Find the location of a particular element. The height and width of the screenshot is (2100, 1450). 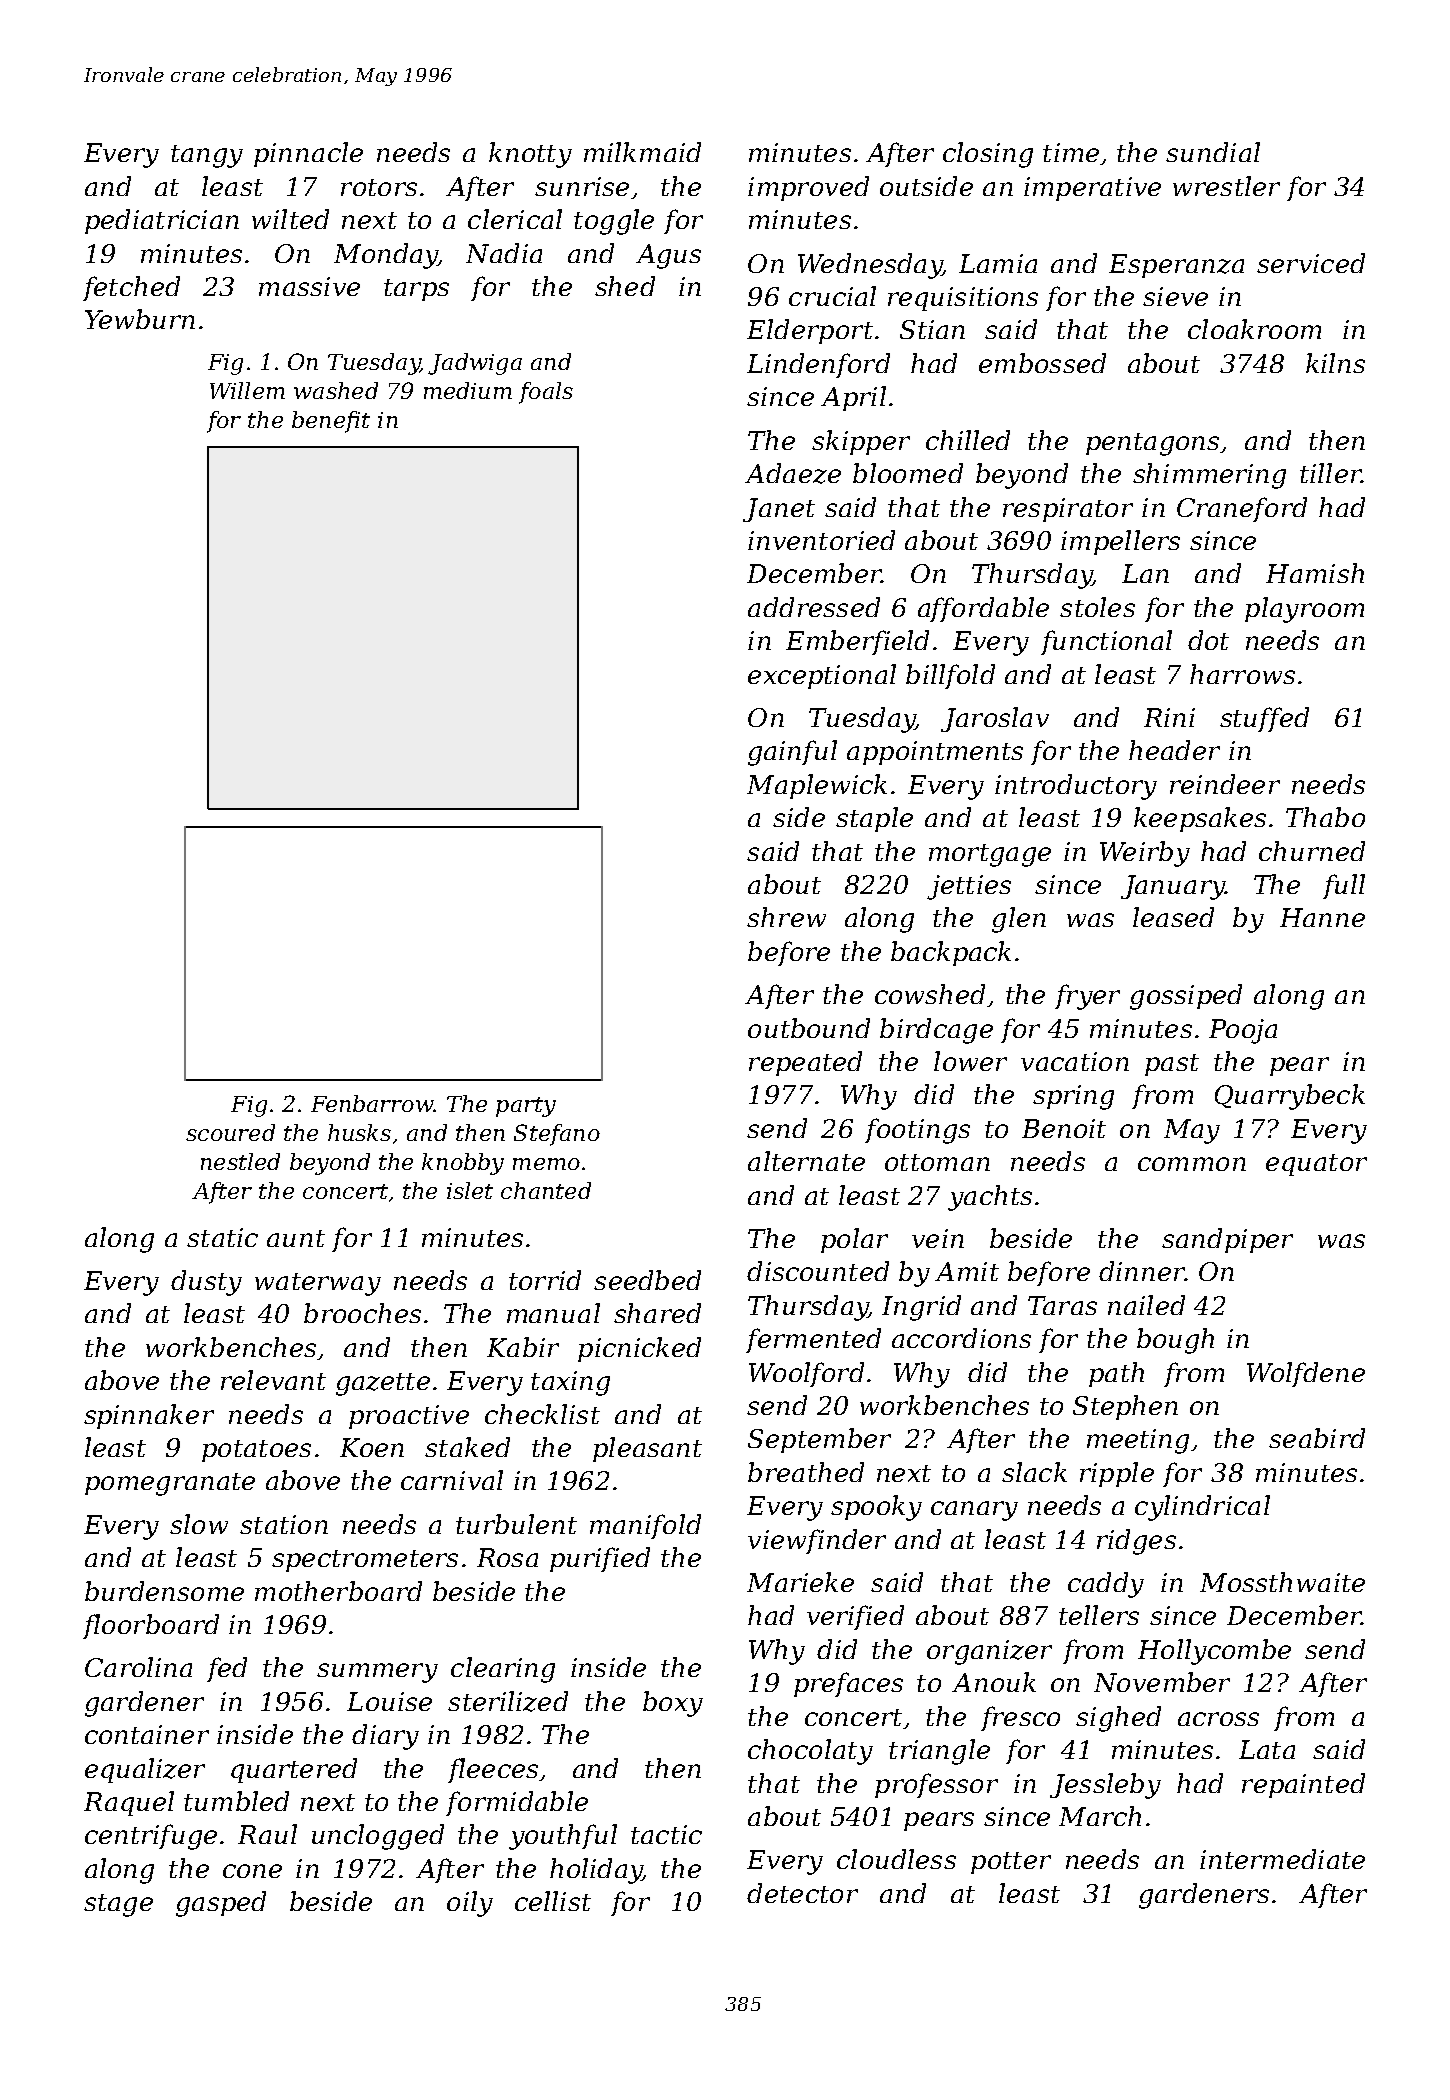

husks is located at coordinates (359, 1132).
